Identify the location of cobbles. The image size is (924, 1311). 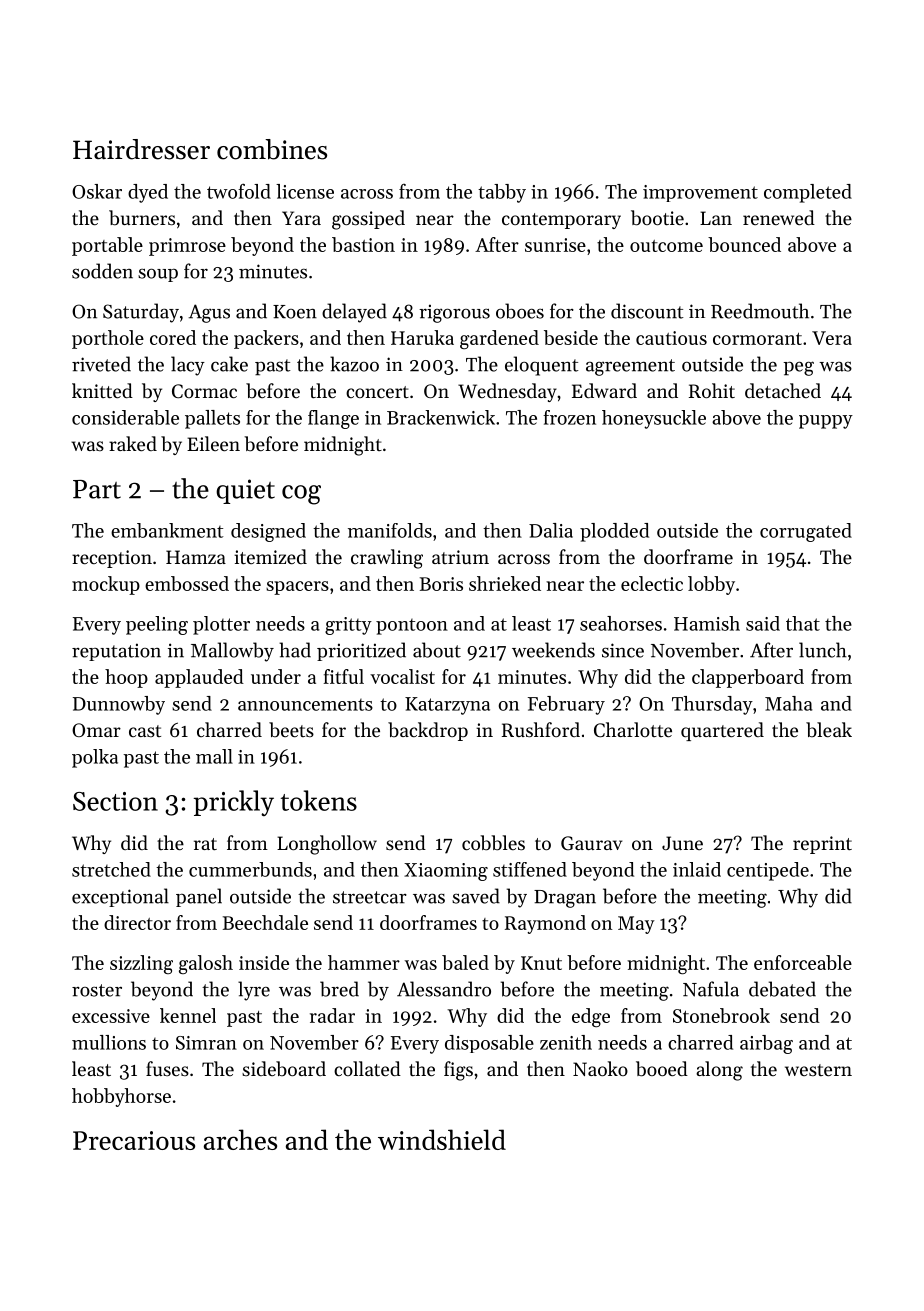
(493, 843).
